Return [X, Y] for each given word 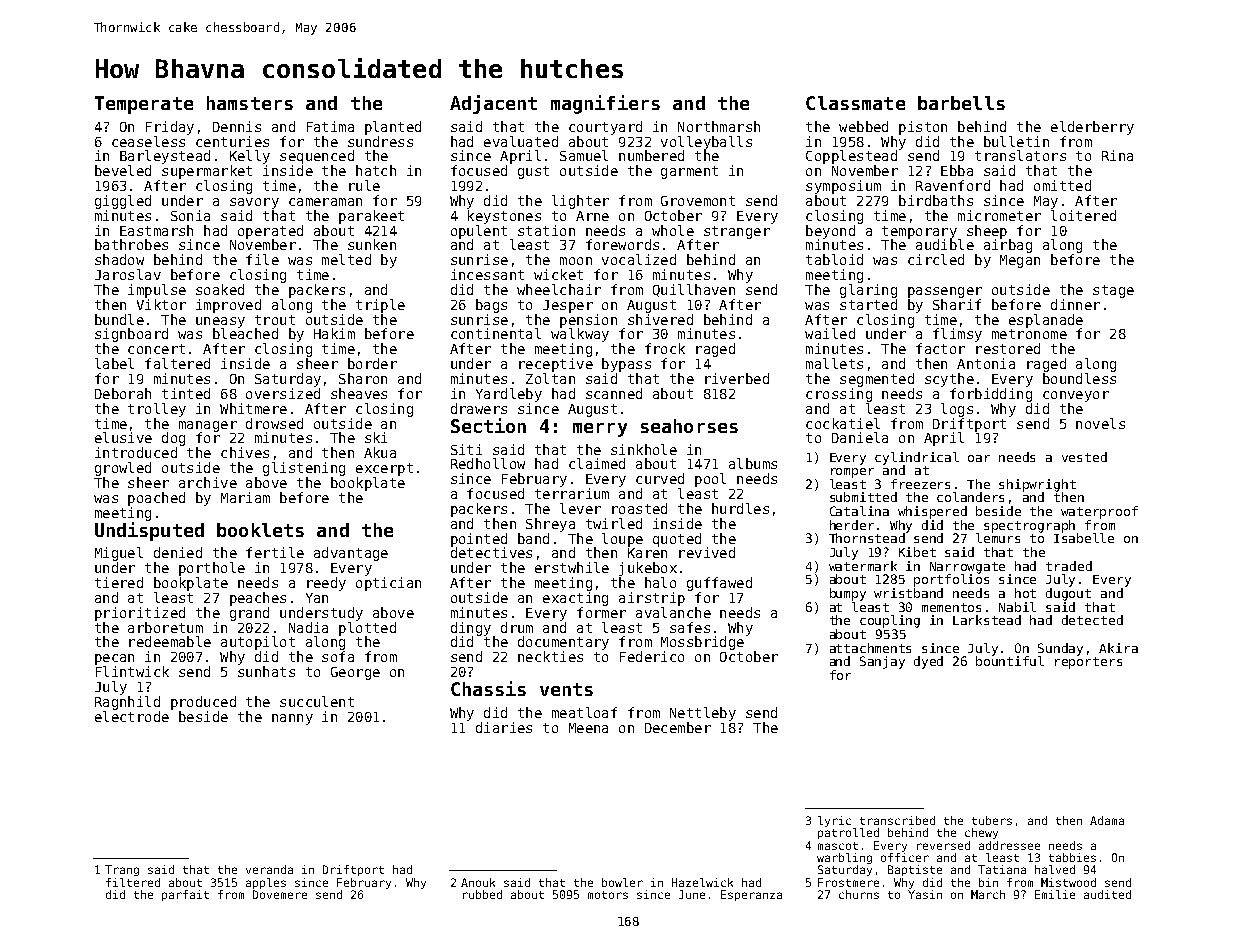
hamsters [250, 103]
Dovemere [280, 894]
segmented [877, 380]
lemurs [998, 538]
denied [178, 552]
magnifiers [605, 104]
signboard [131, 335]
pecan [114, 659]
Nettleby [703, 714]
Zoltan [550, 378]
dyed [928, 662]
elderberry [1092, 128]
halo [660, 582]
